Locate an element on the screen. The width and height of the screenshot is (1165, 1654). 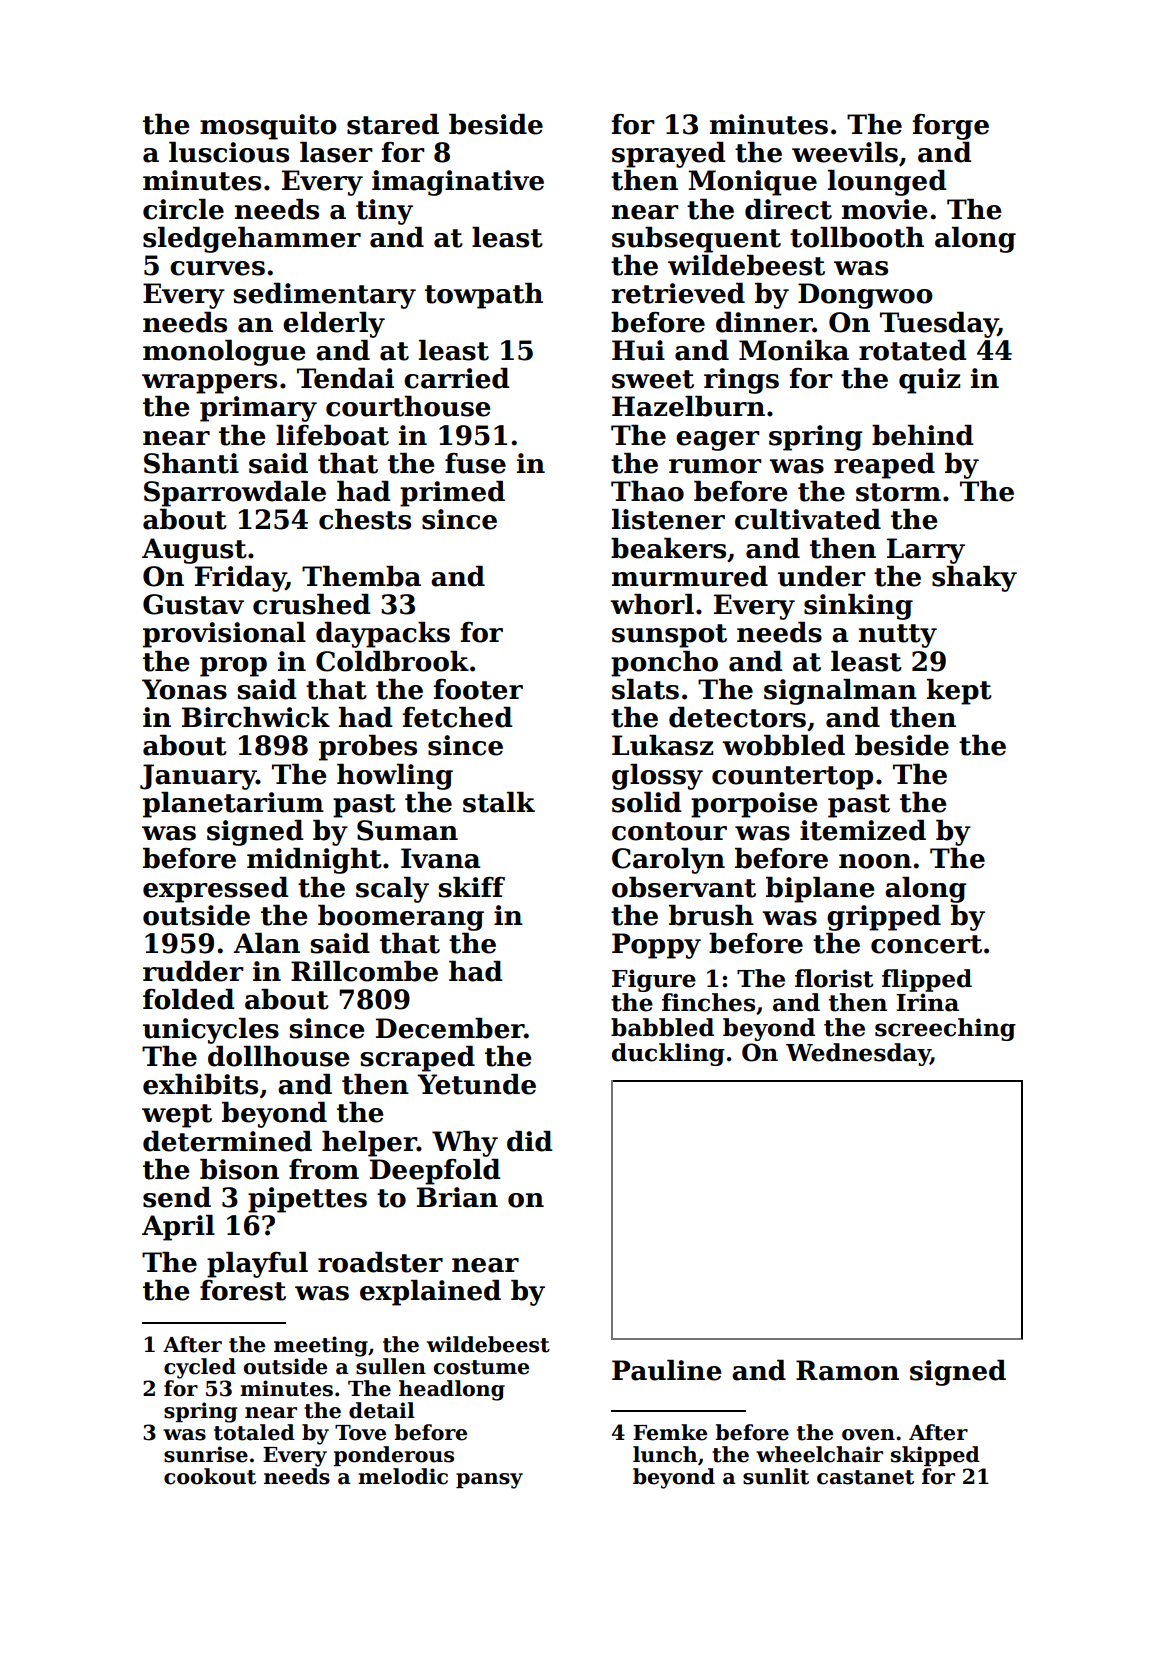
contour is located at coordinates (669, 831).
